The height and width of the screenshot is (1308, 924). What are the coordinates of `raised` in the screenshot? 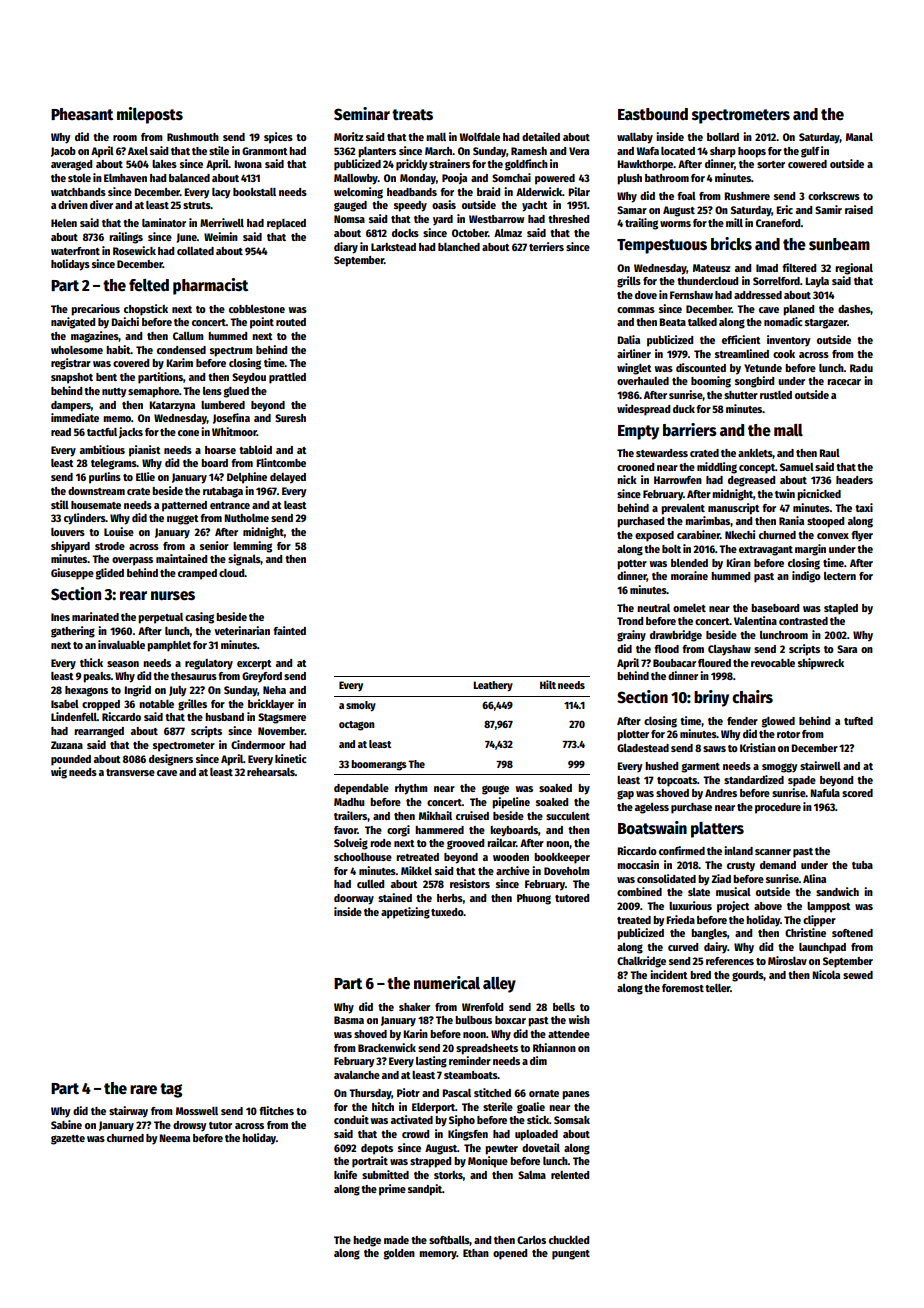 It's located at (859, 209).
